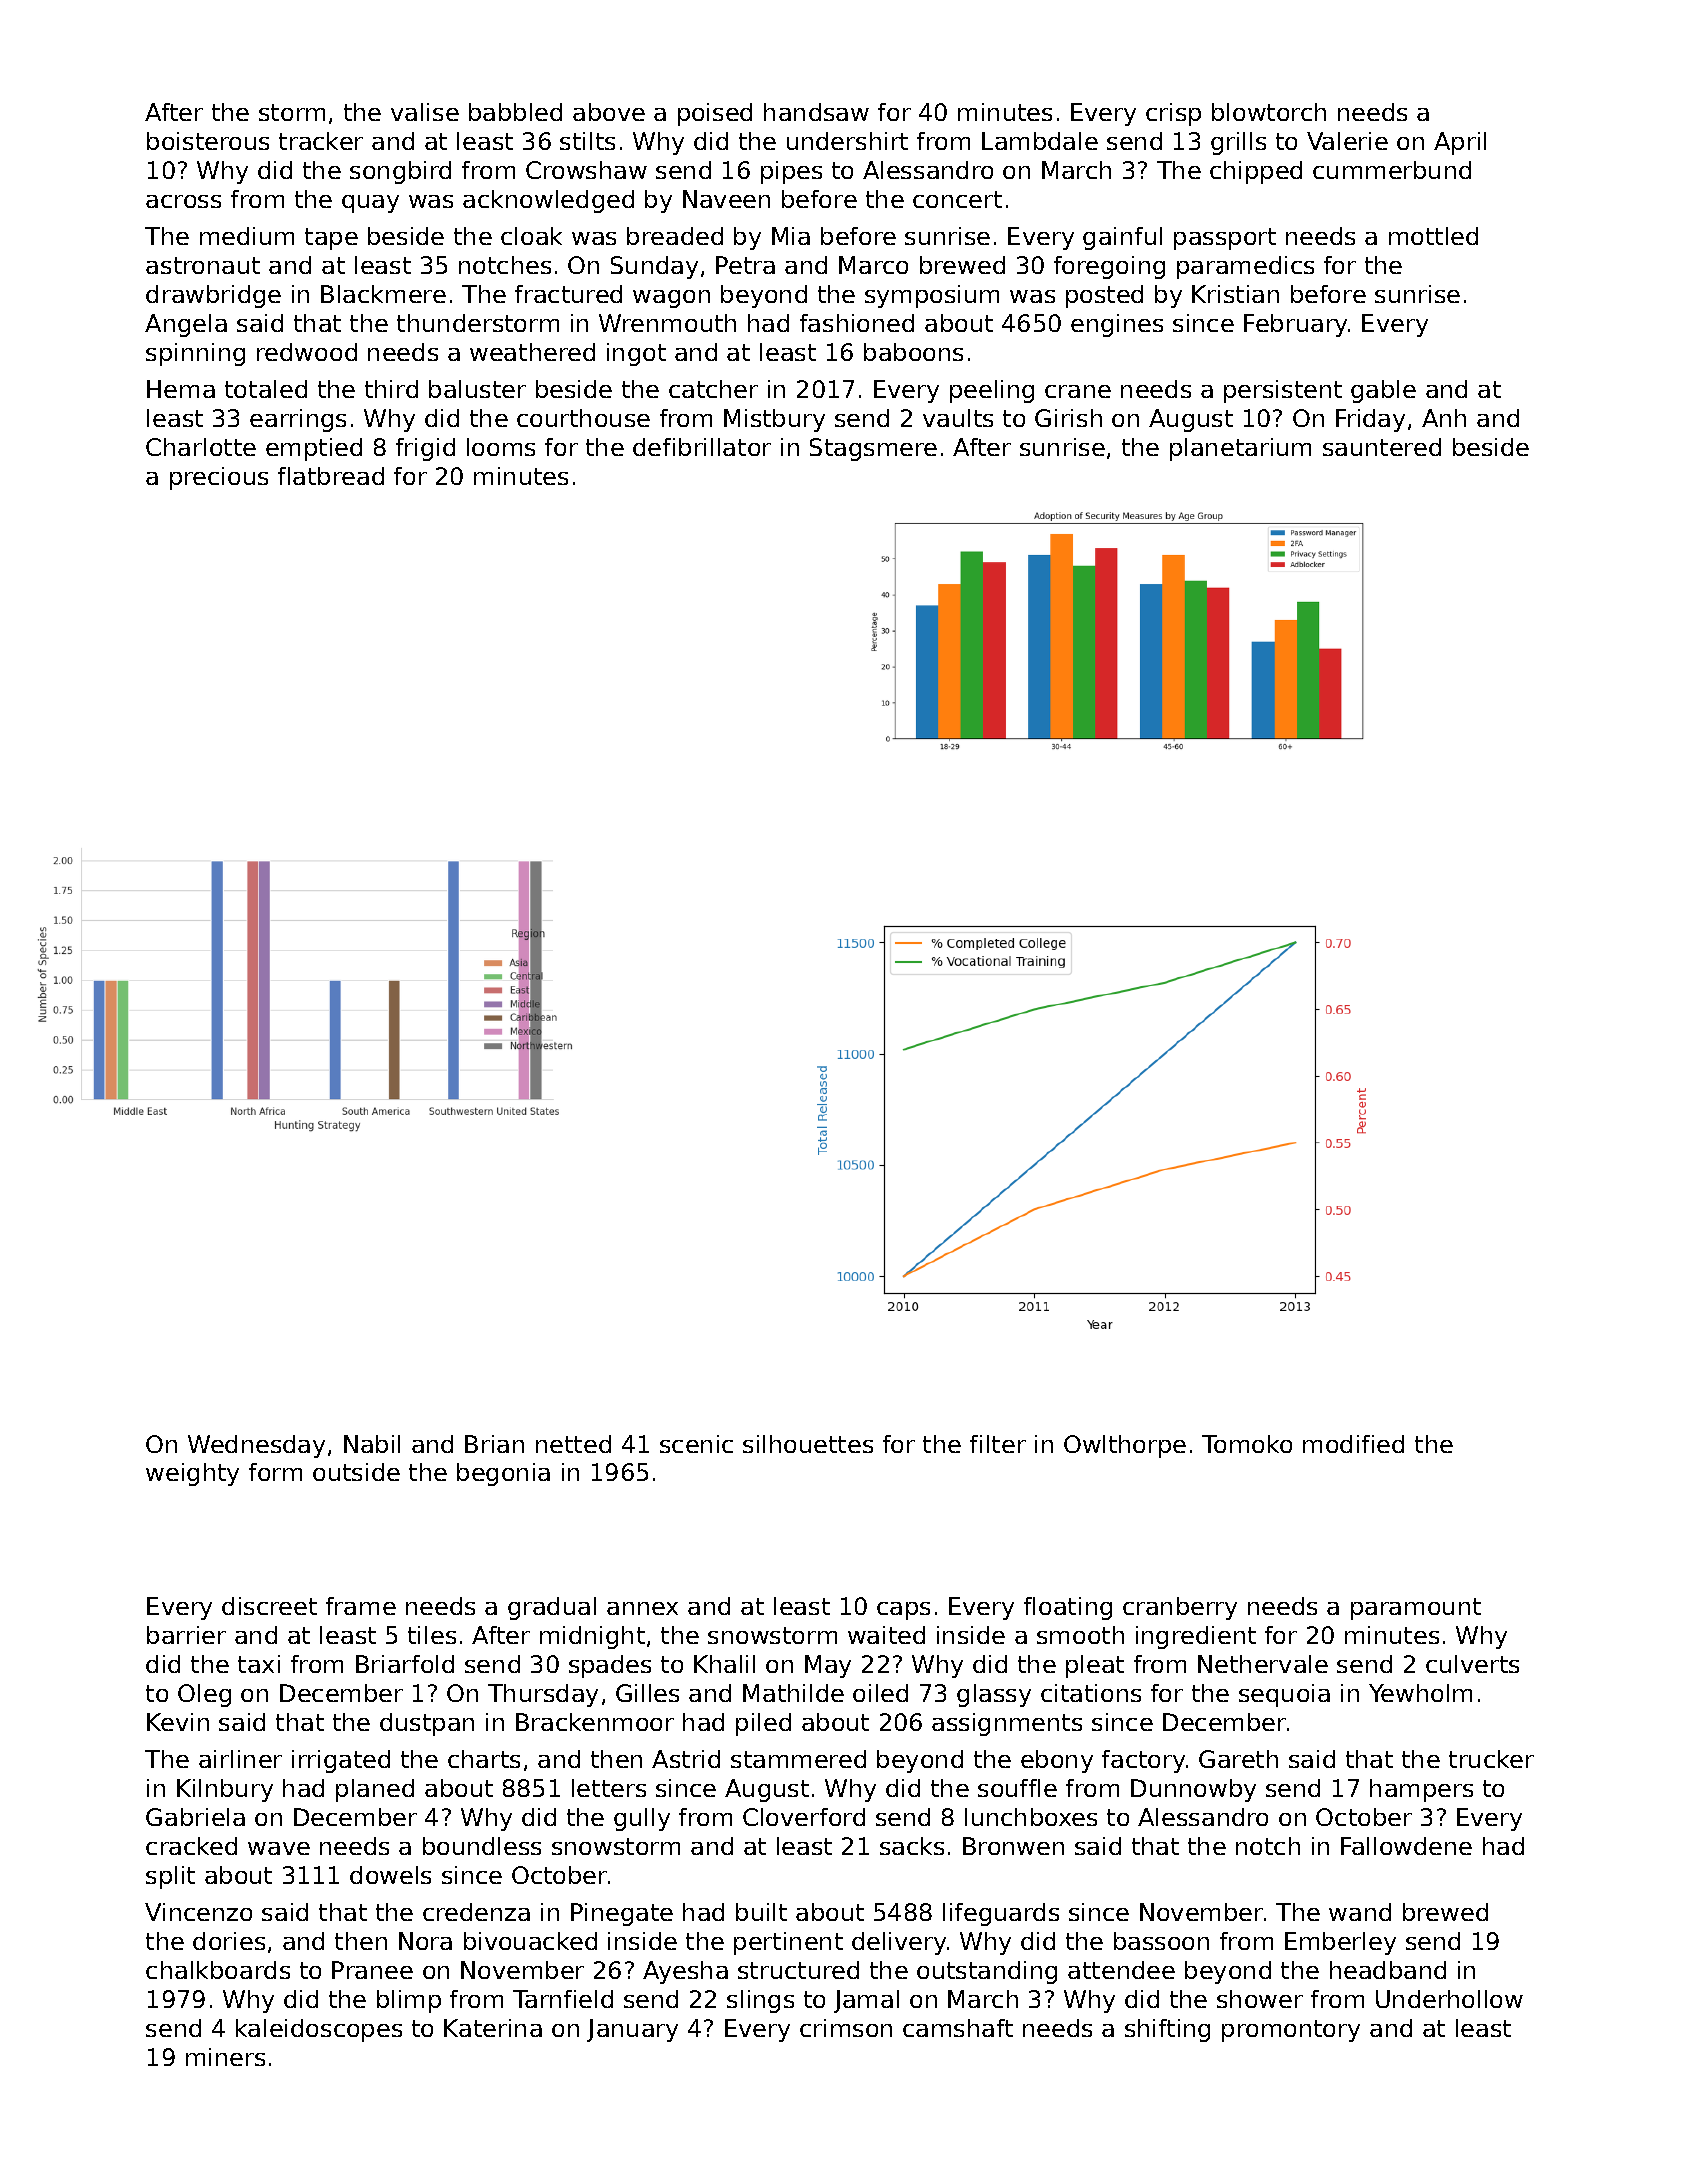 Image resolution: width=1683 pixels, height=2178 pixels. Describe the element at coordinates (808, 1444) in the screenshot. I see `silhouettes` at that location.
